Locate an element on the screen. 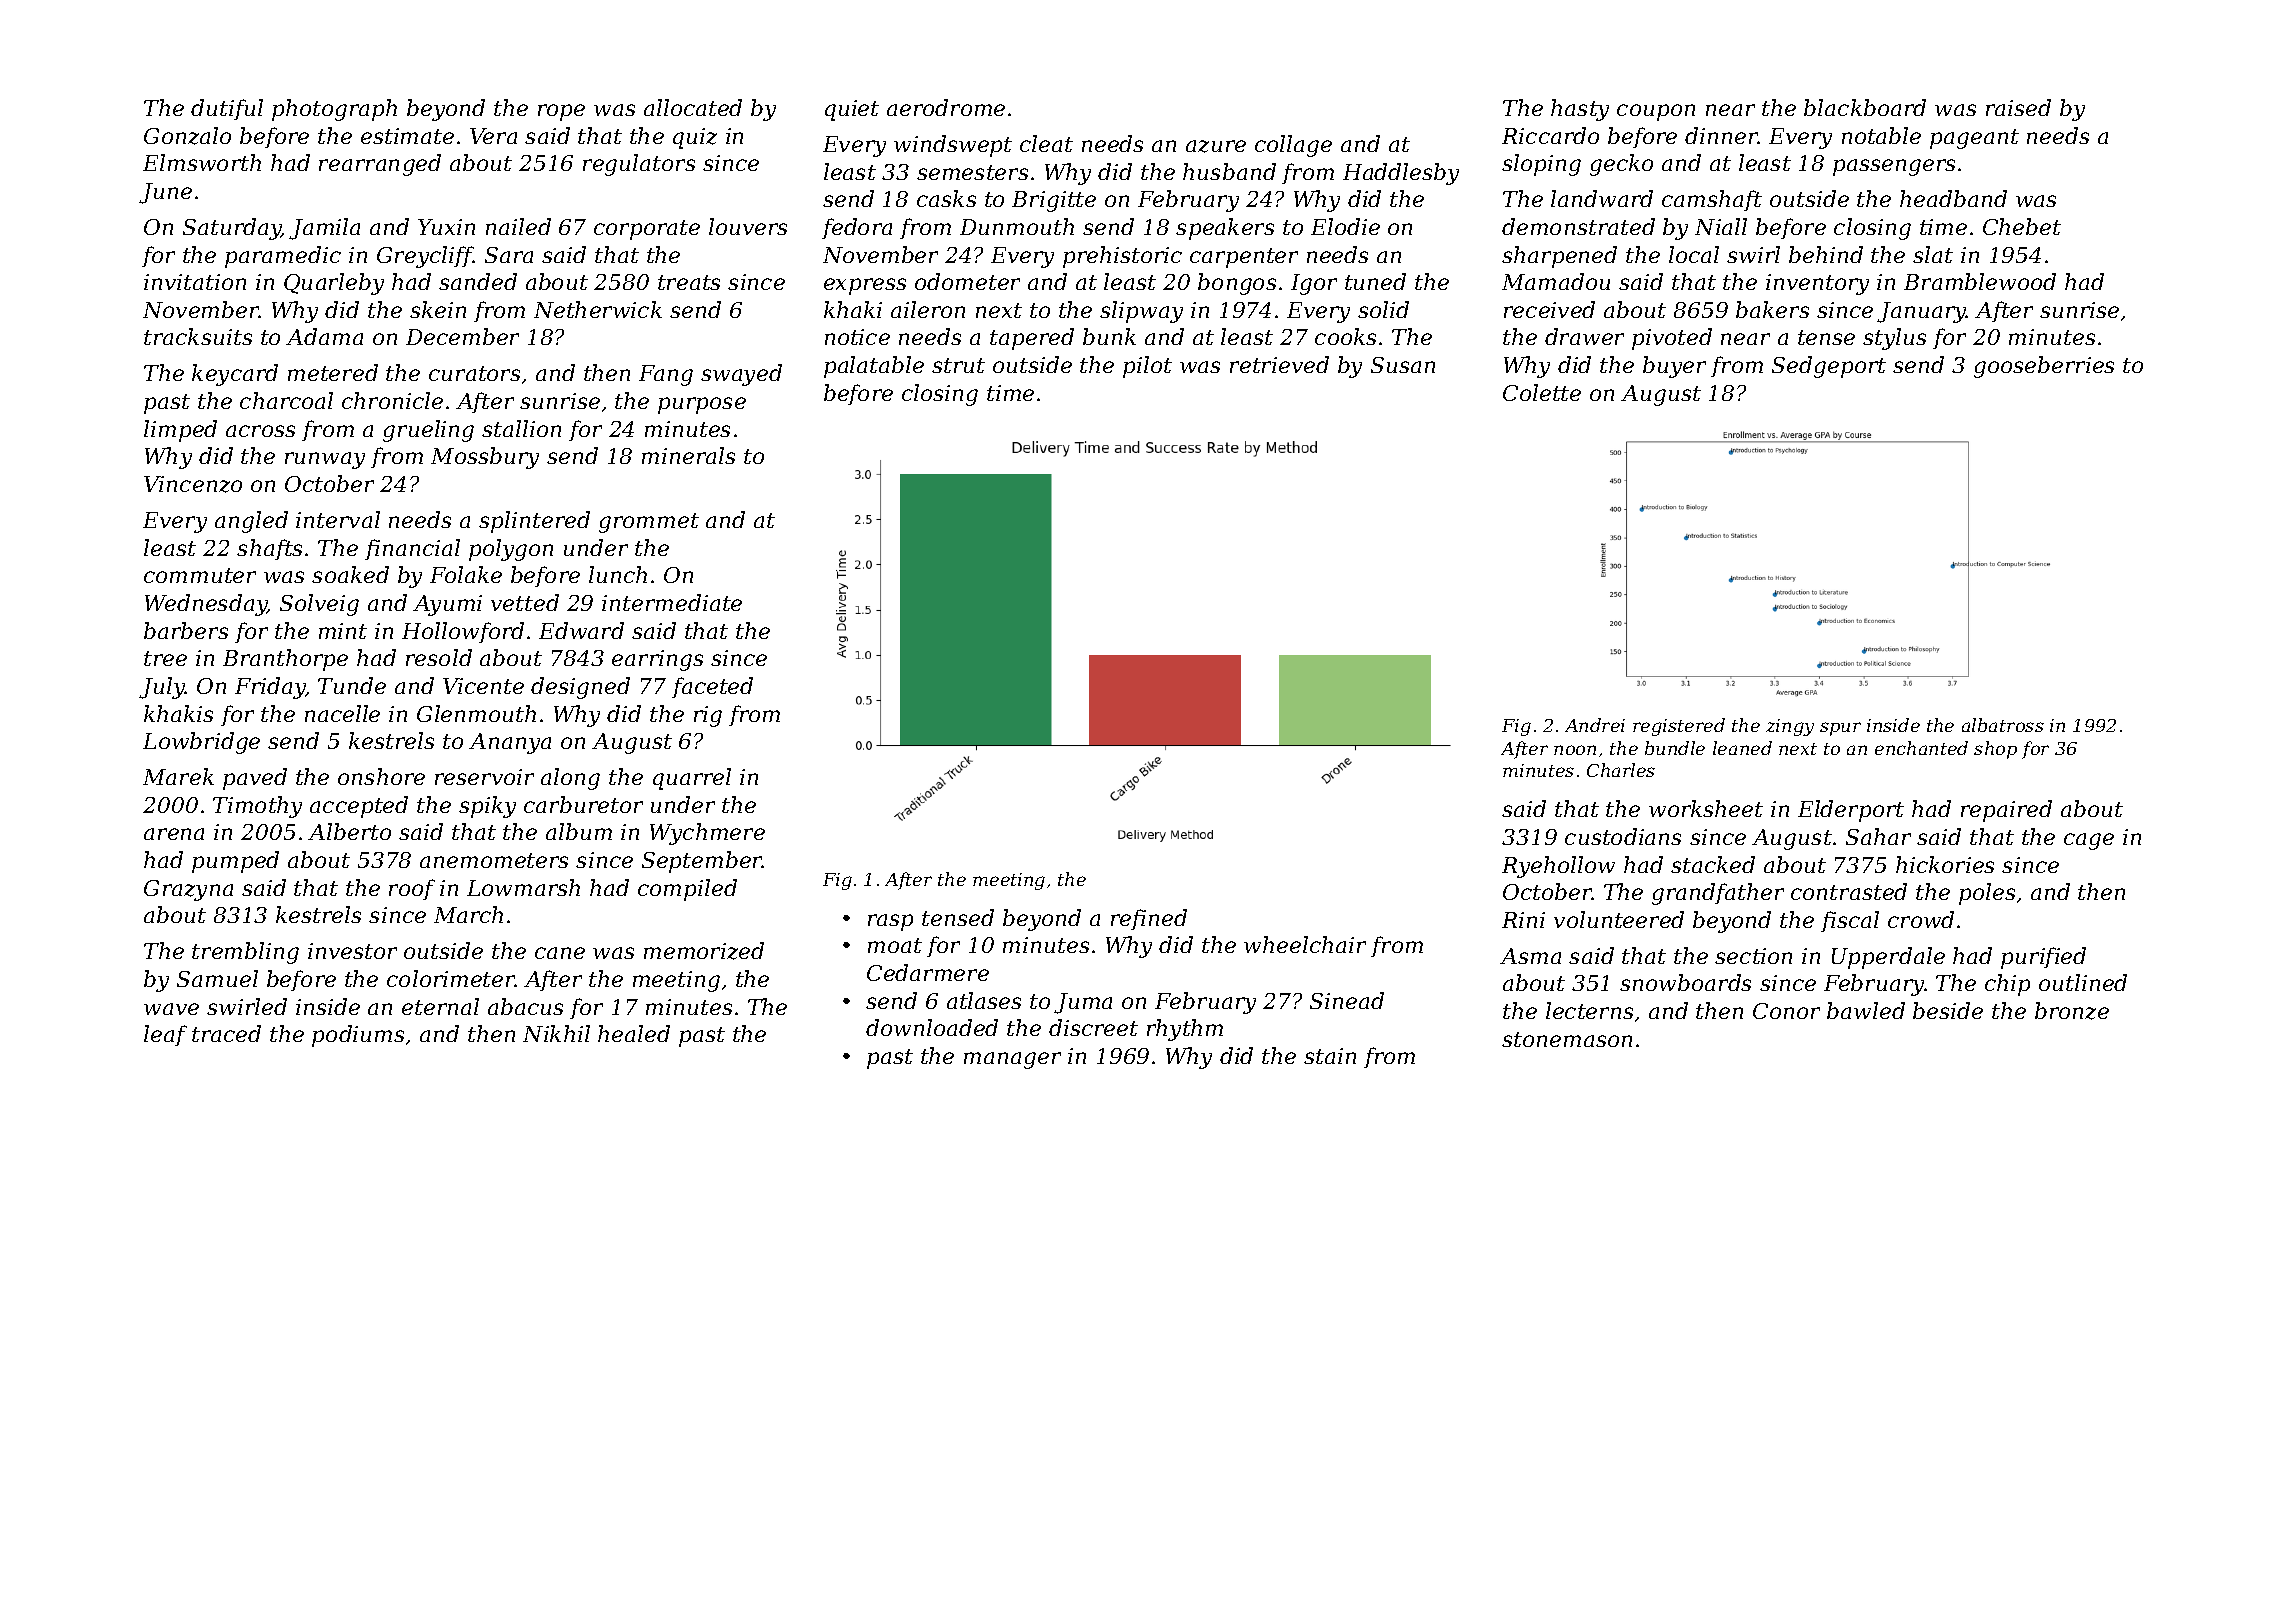 This screenshot has width=2292, height=1620. shop is located at coordinates (1995, 750).
